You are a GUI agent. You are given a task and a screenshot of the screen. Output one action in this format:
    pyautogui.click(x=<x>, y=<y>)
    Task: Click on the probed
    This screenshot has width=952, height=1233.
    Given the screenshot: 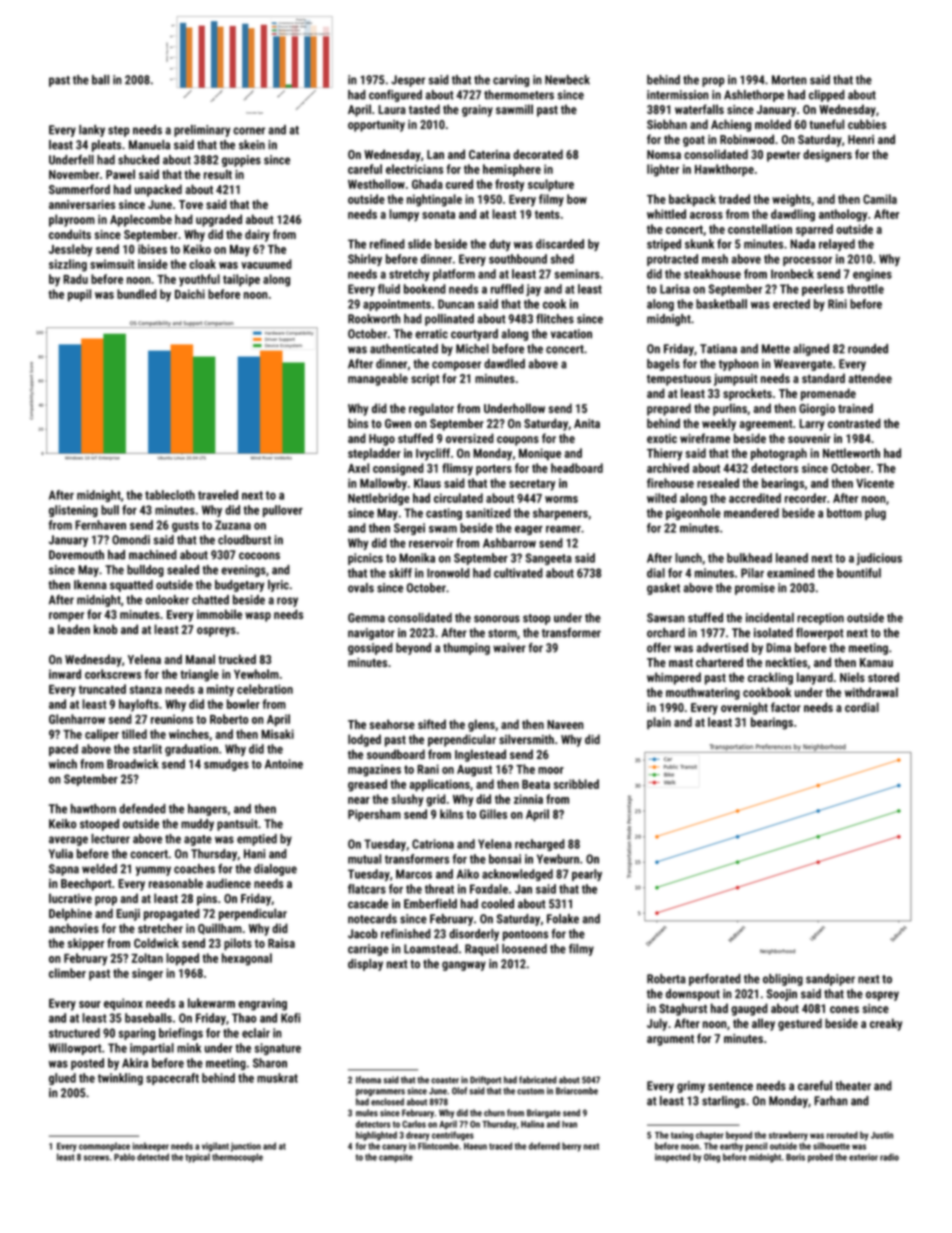 What is the action you would take?
    pyautogui.click(x=820, y=1158)
